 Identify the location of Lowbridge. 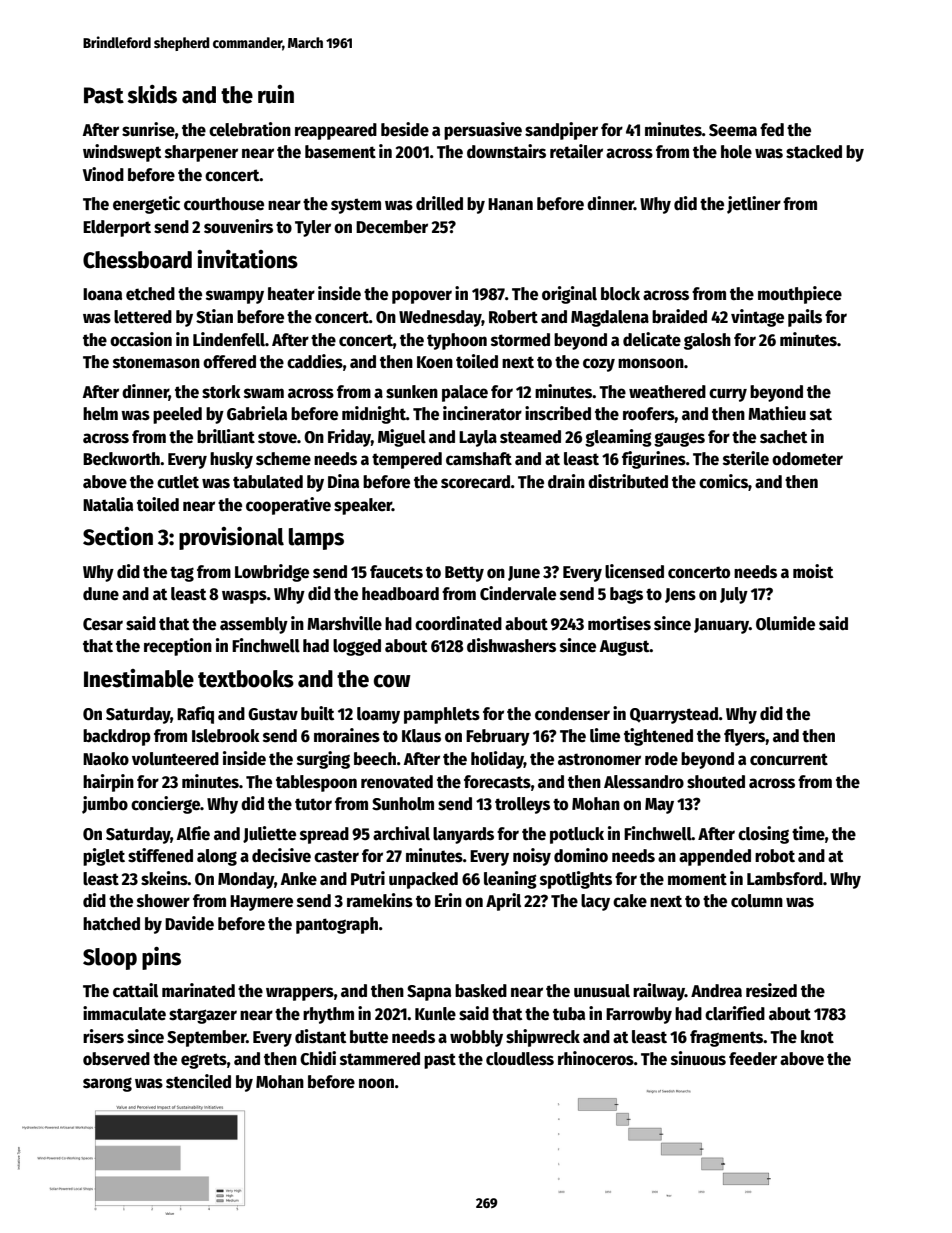
(272, 573).
